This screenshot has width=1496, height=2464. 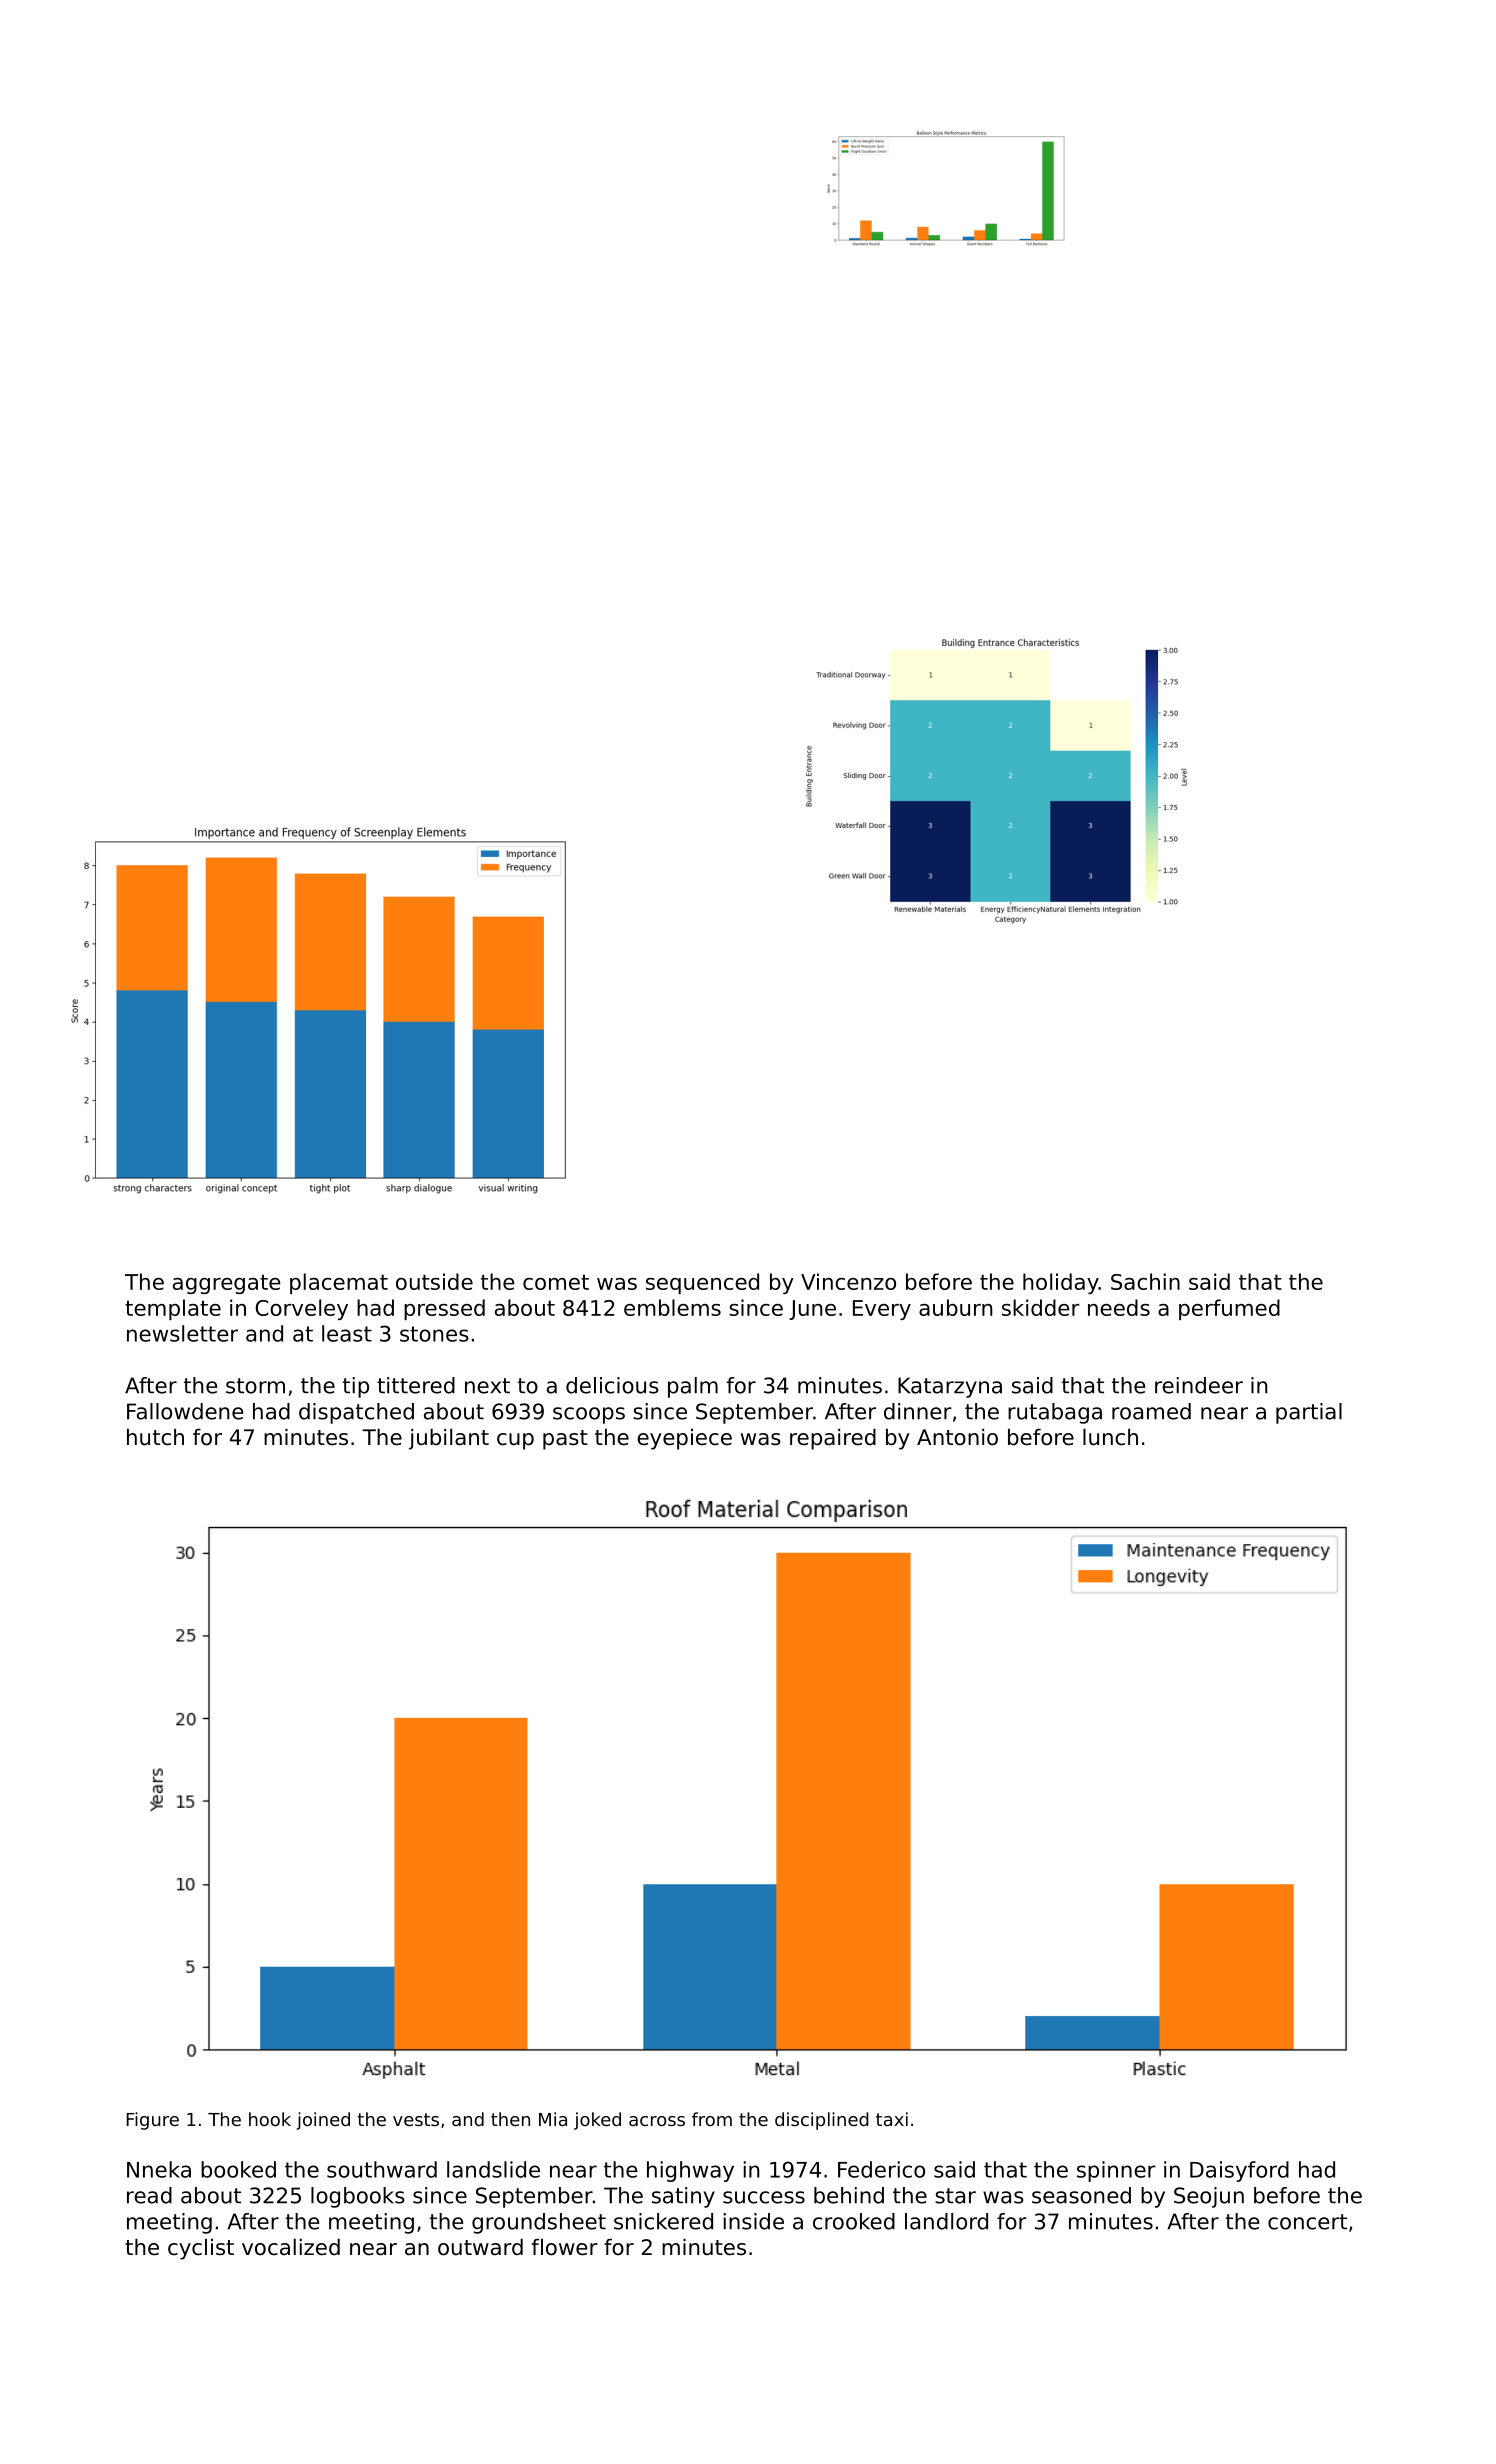 What do you see at coordinates (1209, 2197) in the screenshot?
I see `Seojun` at bounding box center [1209, 2197].
